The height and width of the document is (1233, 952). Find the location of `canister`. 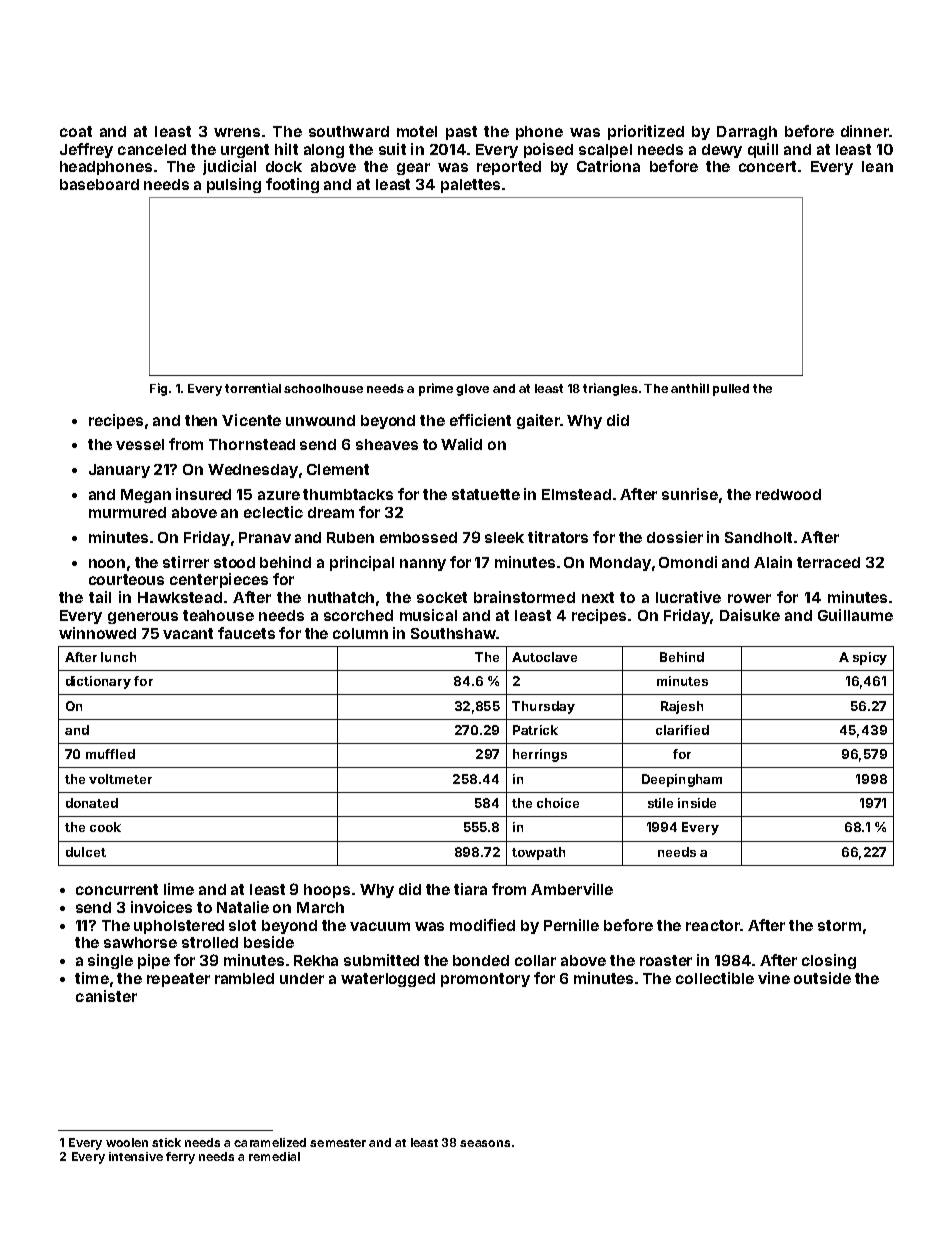

canister is located at coordinates (106, 996).
